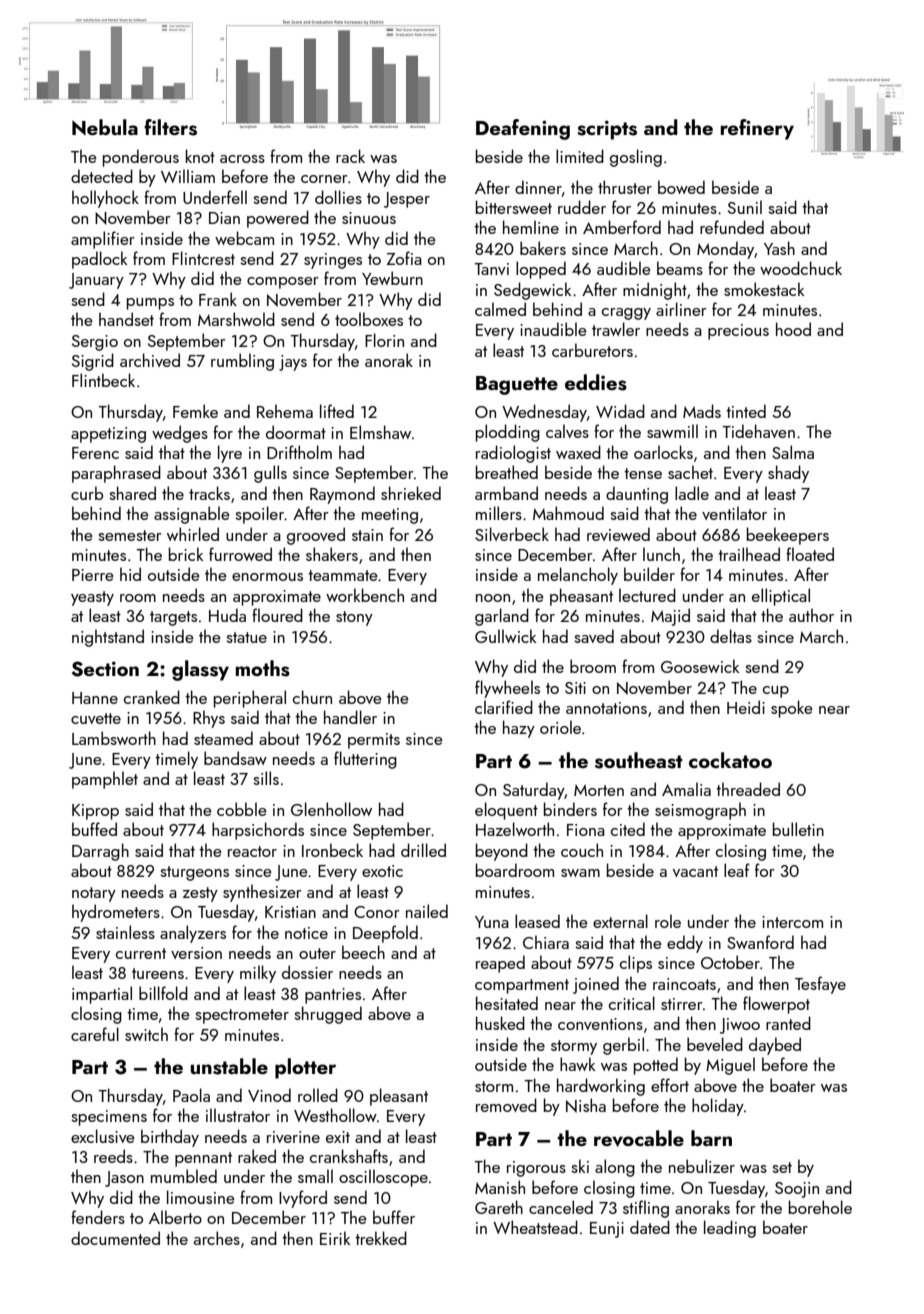 Image resolution: width=924 pixels, height=1314 pixels. Describe the element at coordinates (385, 934) in the screenshot. I see `Deepfold` at that location.
